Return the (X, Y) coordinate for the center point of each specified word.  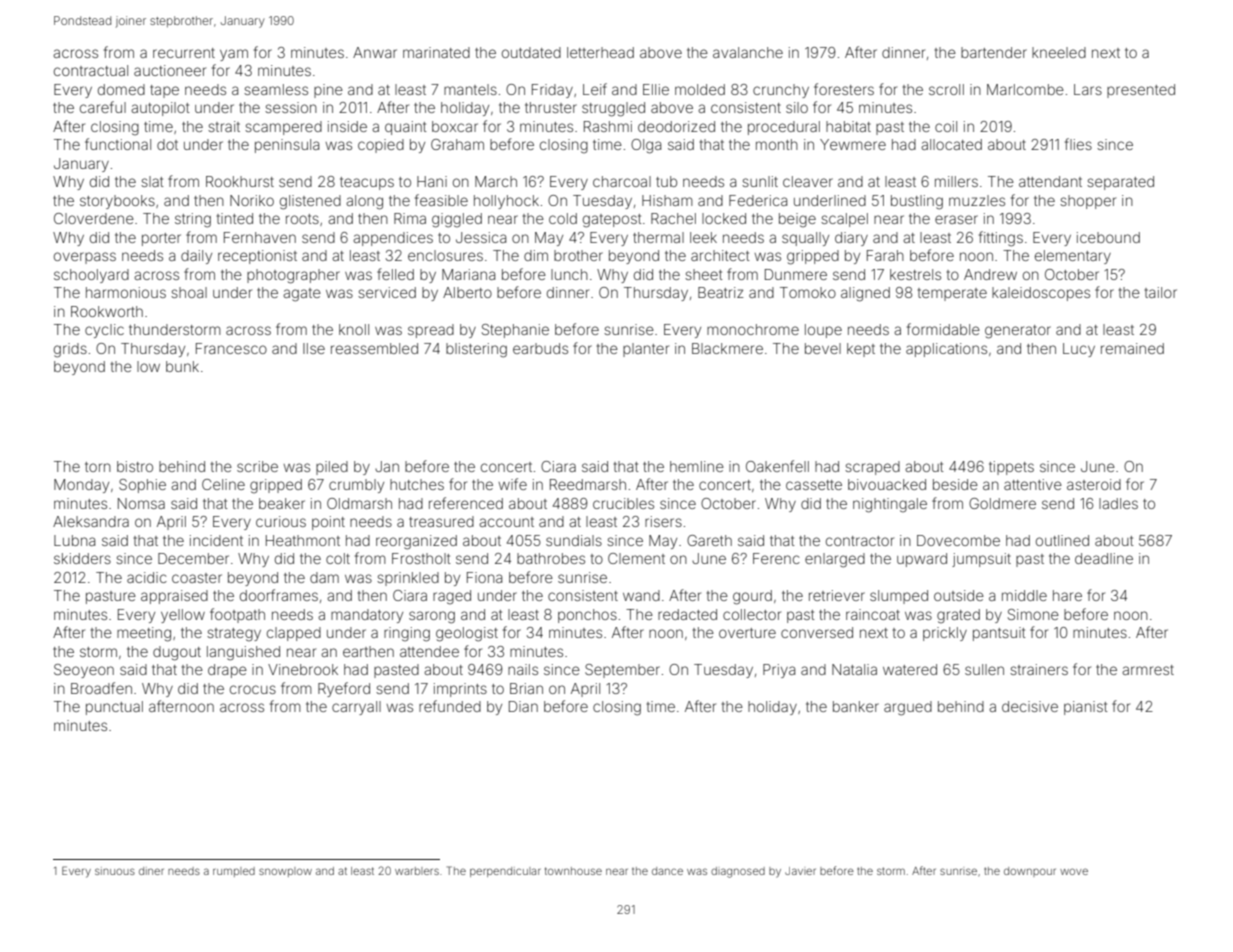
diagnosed (738, 872)
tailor (1161, 292)
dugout (177, 653)
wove (1074, 871)
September (622, 671)
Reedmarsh (588, 484)
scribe (257, 466)
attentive (1033, 484)
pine (328, 91)
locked (724, 218)
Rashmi (608, 126)
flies (1078, 144)
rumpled (234, 872)
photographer (293, 276)
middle (1024, 595)
